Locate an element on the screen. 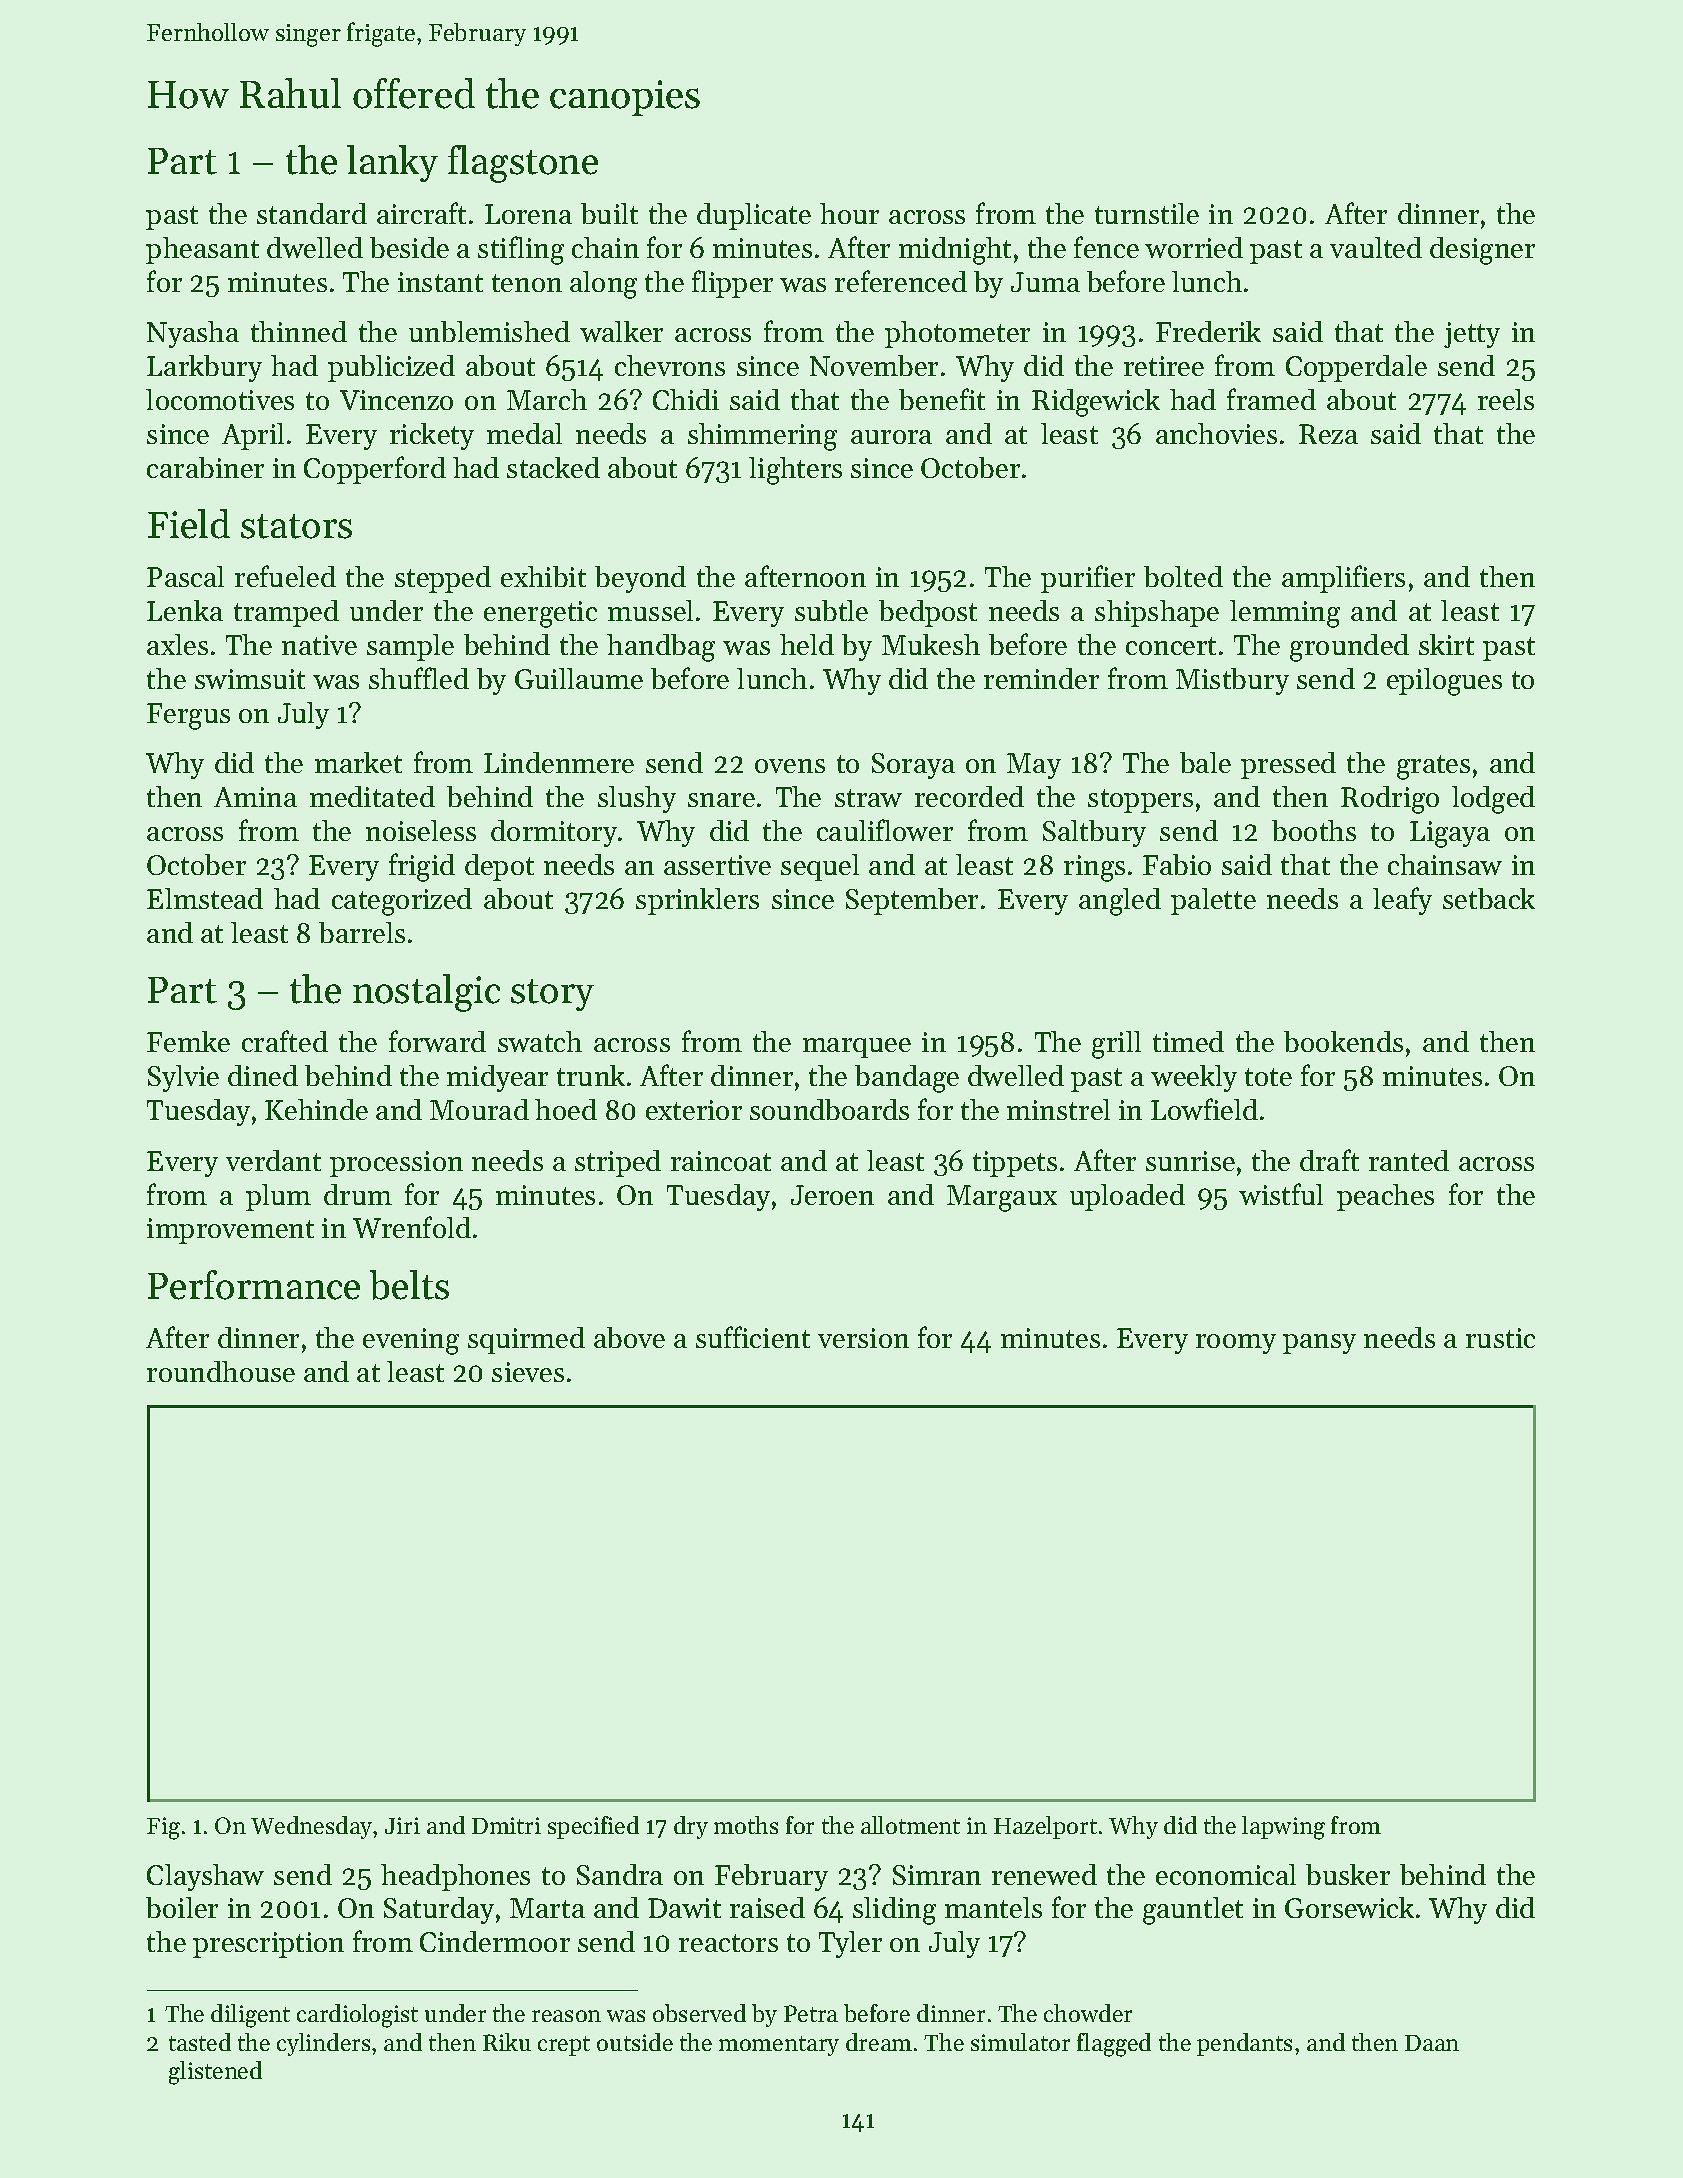  flagstone is located at coordinates (523, 164).
